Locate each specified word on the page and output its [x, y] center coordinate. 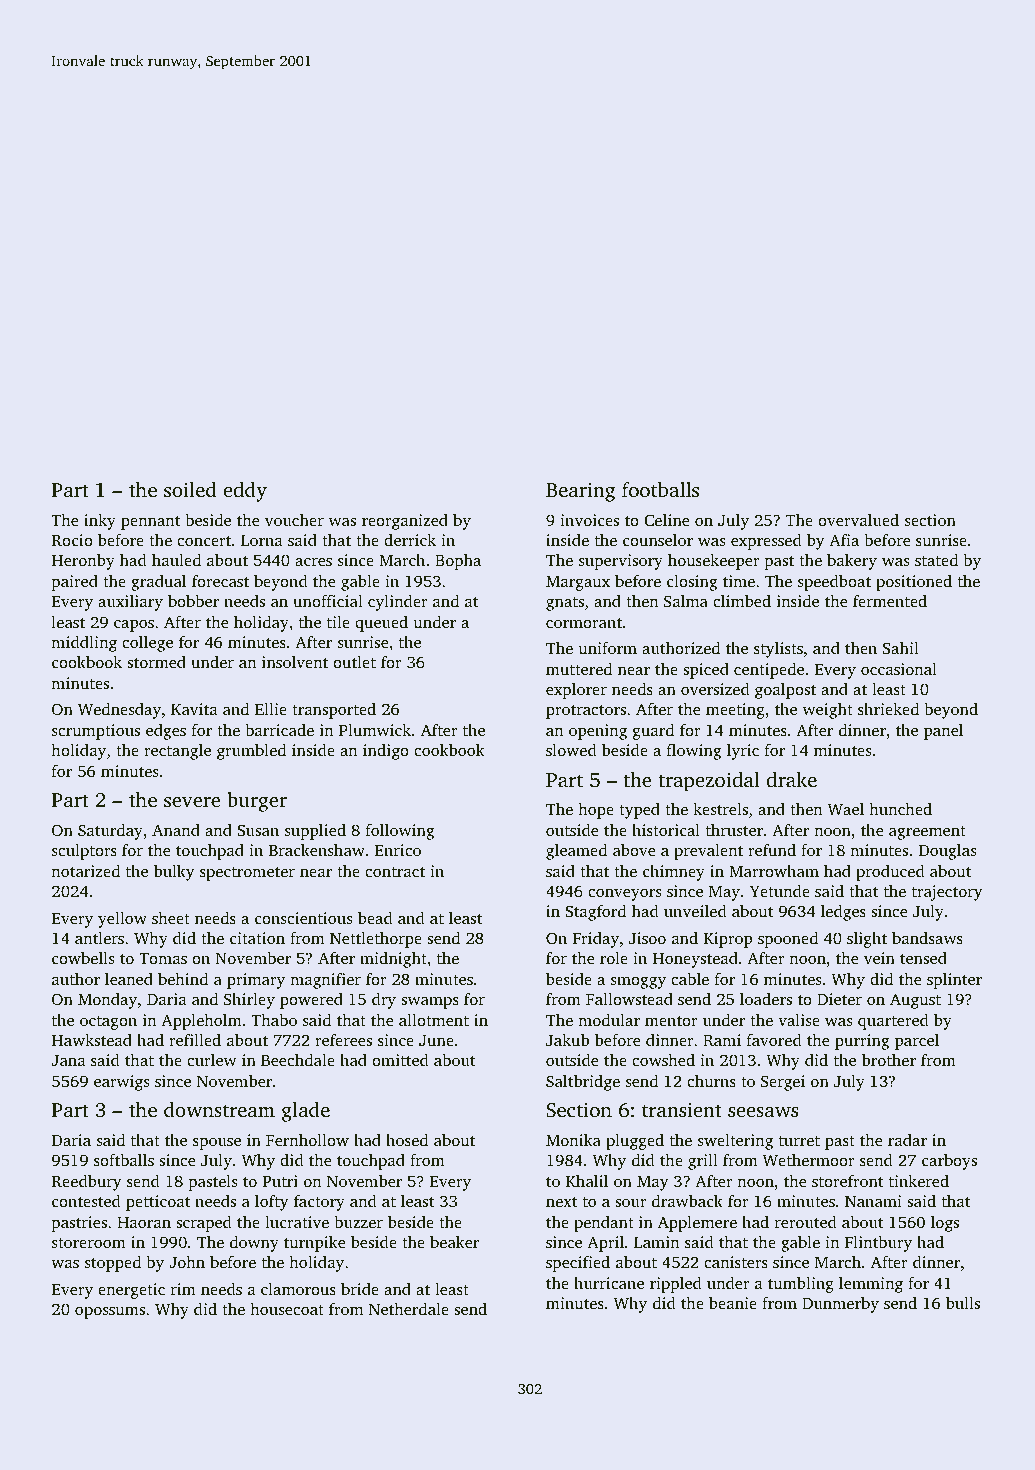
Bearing [580, 492]
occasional [899, 669]
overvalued [858, 520]
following [400, 832]
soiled [190, 489]
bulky [174, 873]
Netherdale [409, 1309]
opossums [110, 1313]
